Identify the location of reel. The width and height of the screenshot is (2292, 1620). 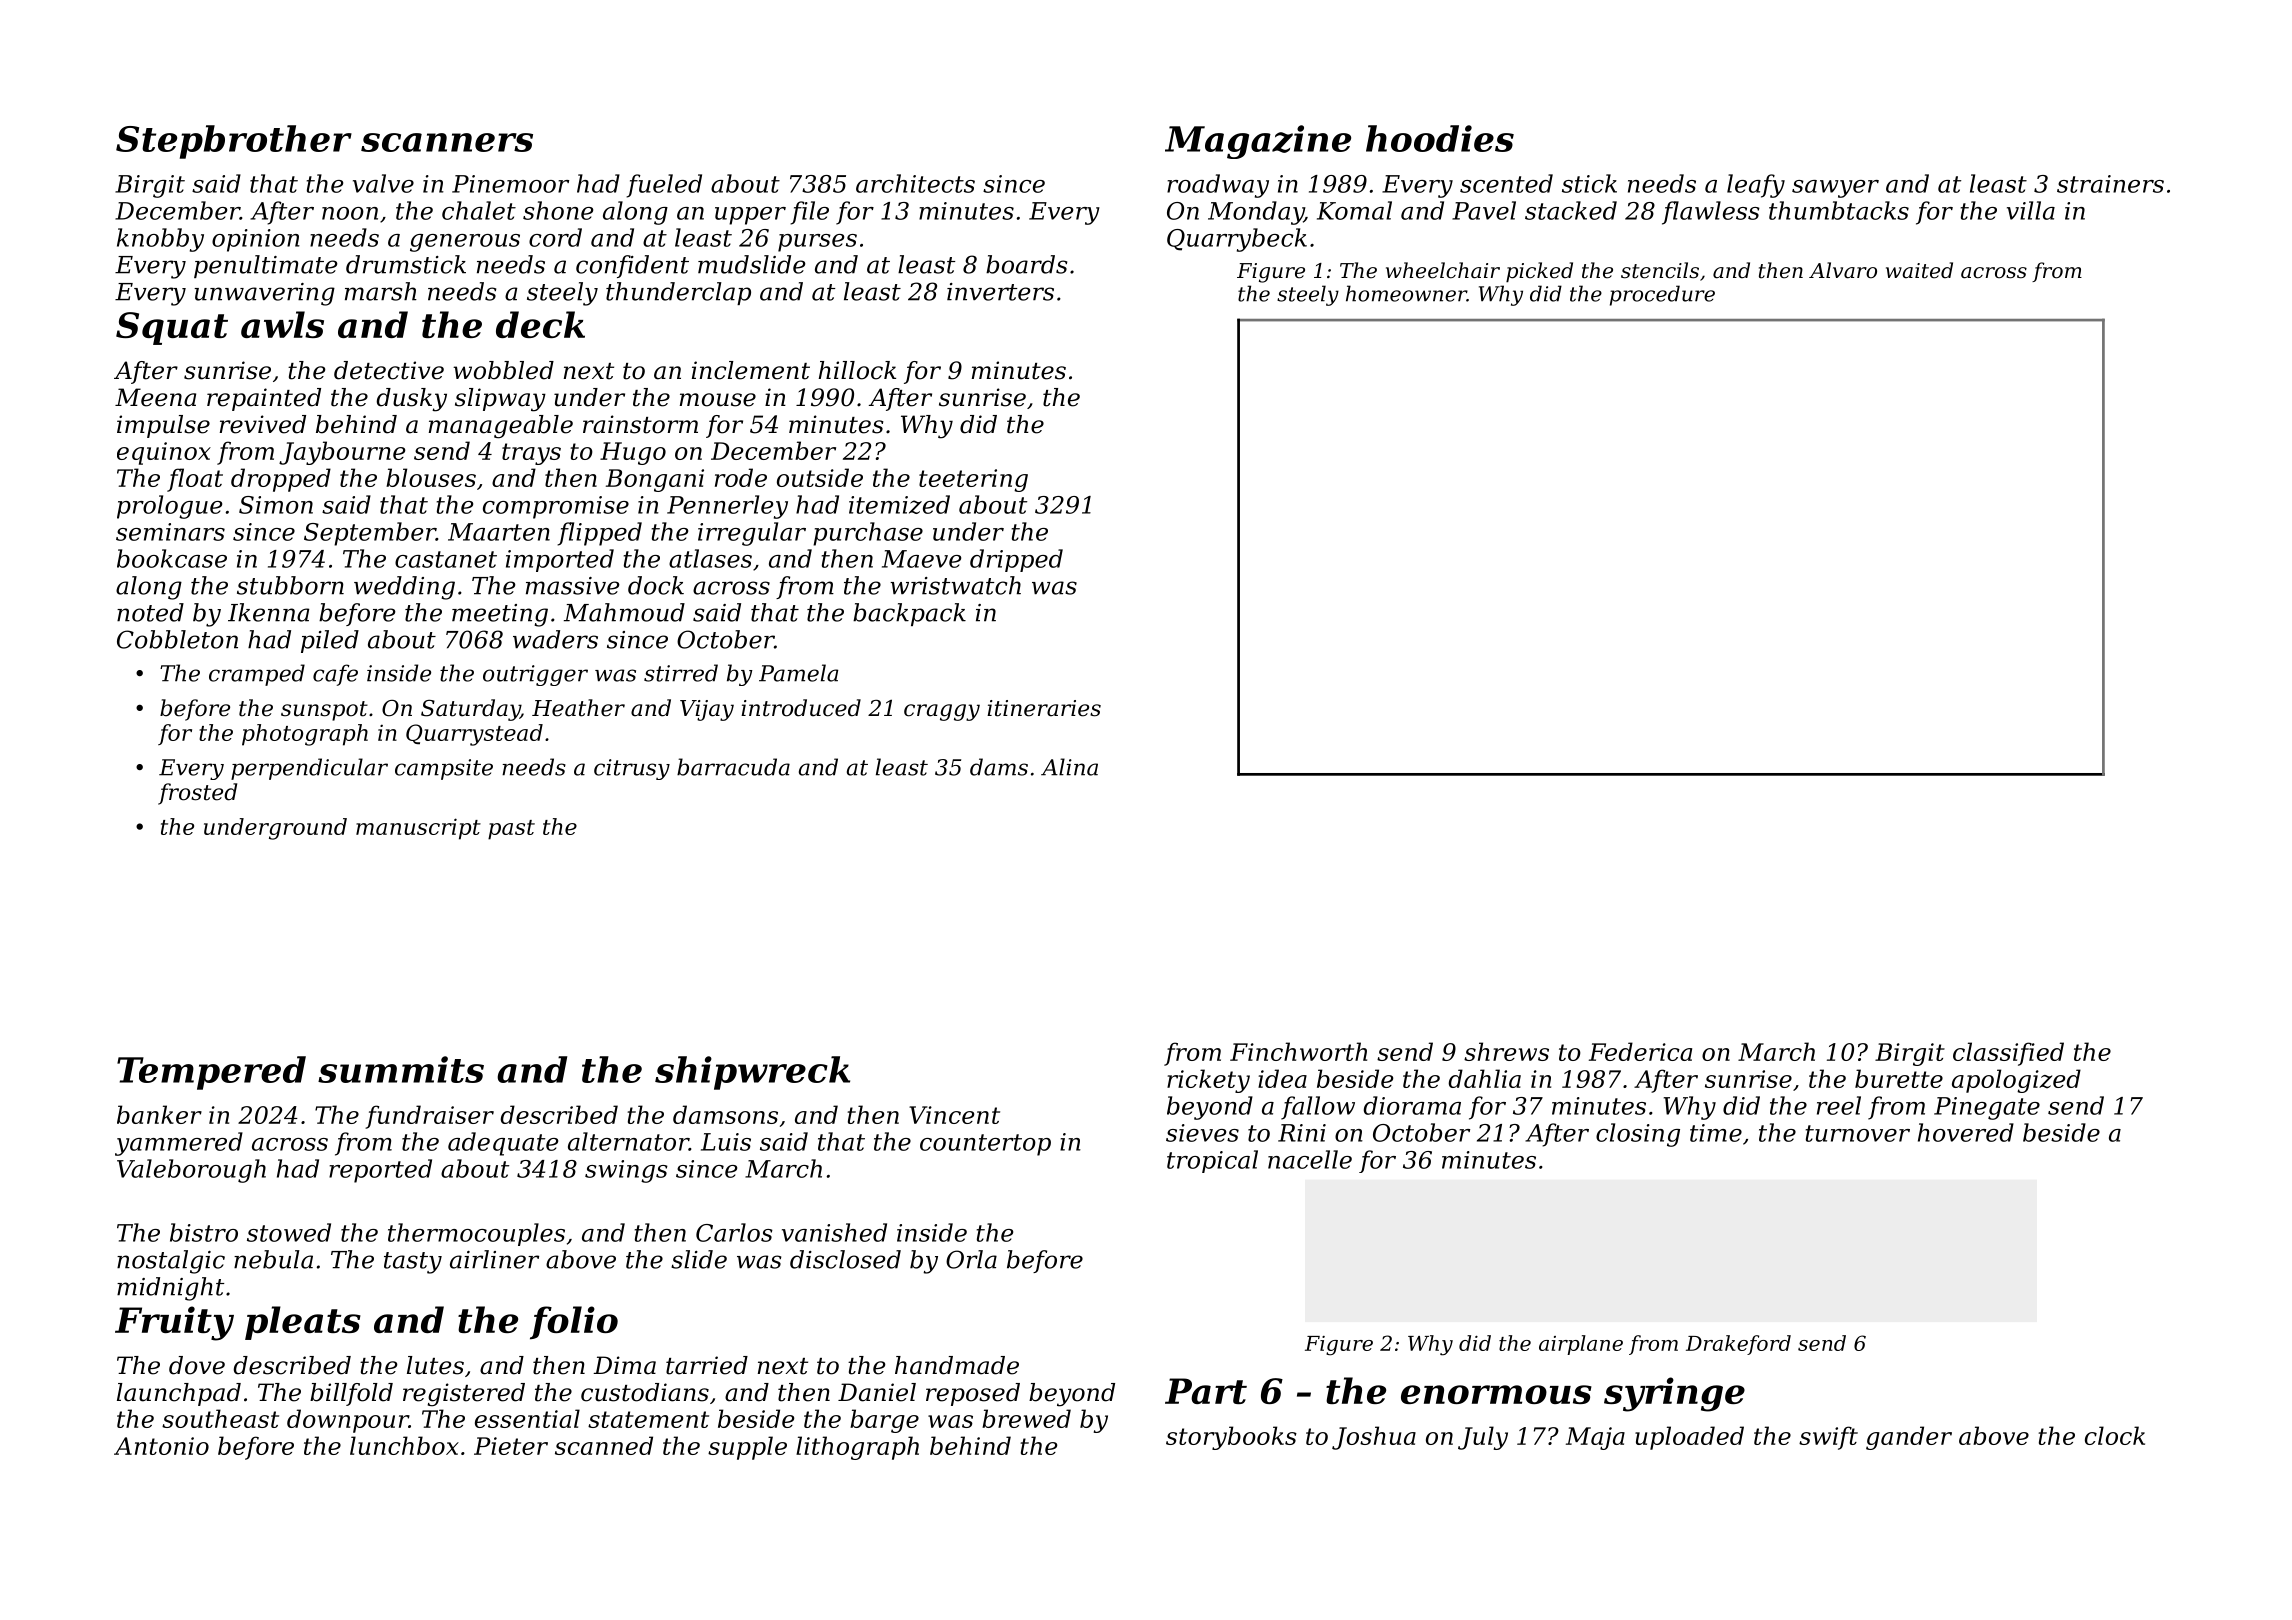
(1839, 1105).
